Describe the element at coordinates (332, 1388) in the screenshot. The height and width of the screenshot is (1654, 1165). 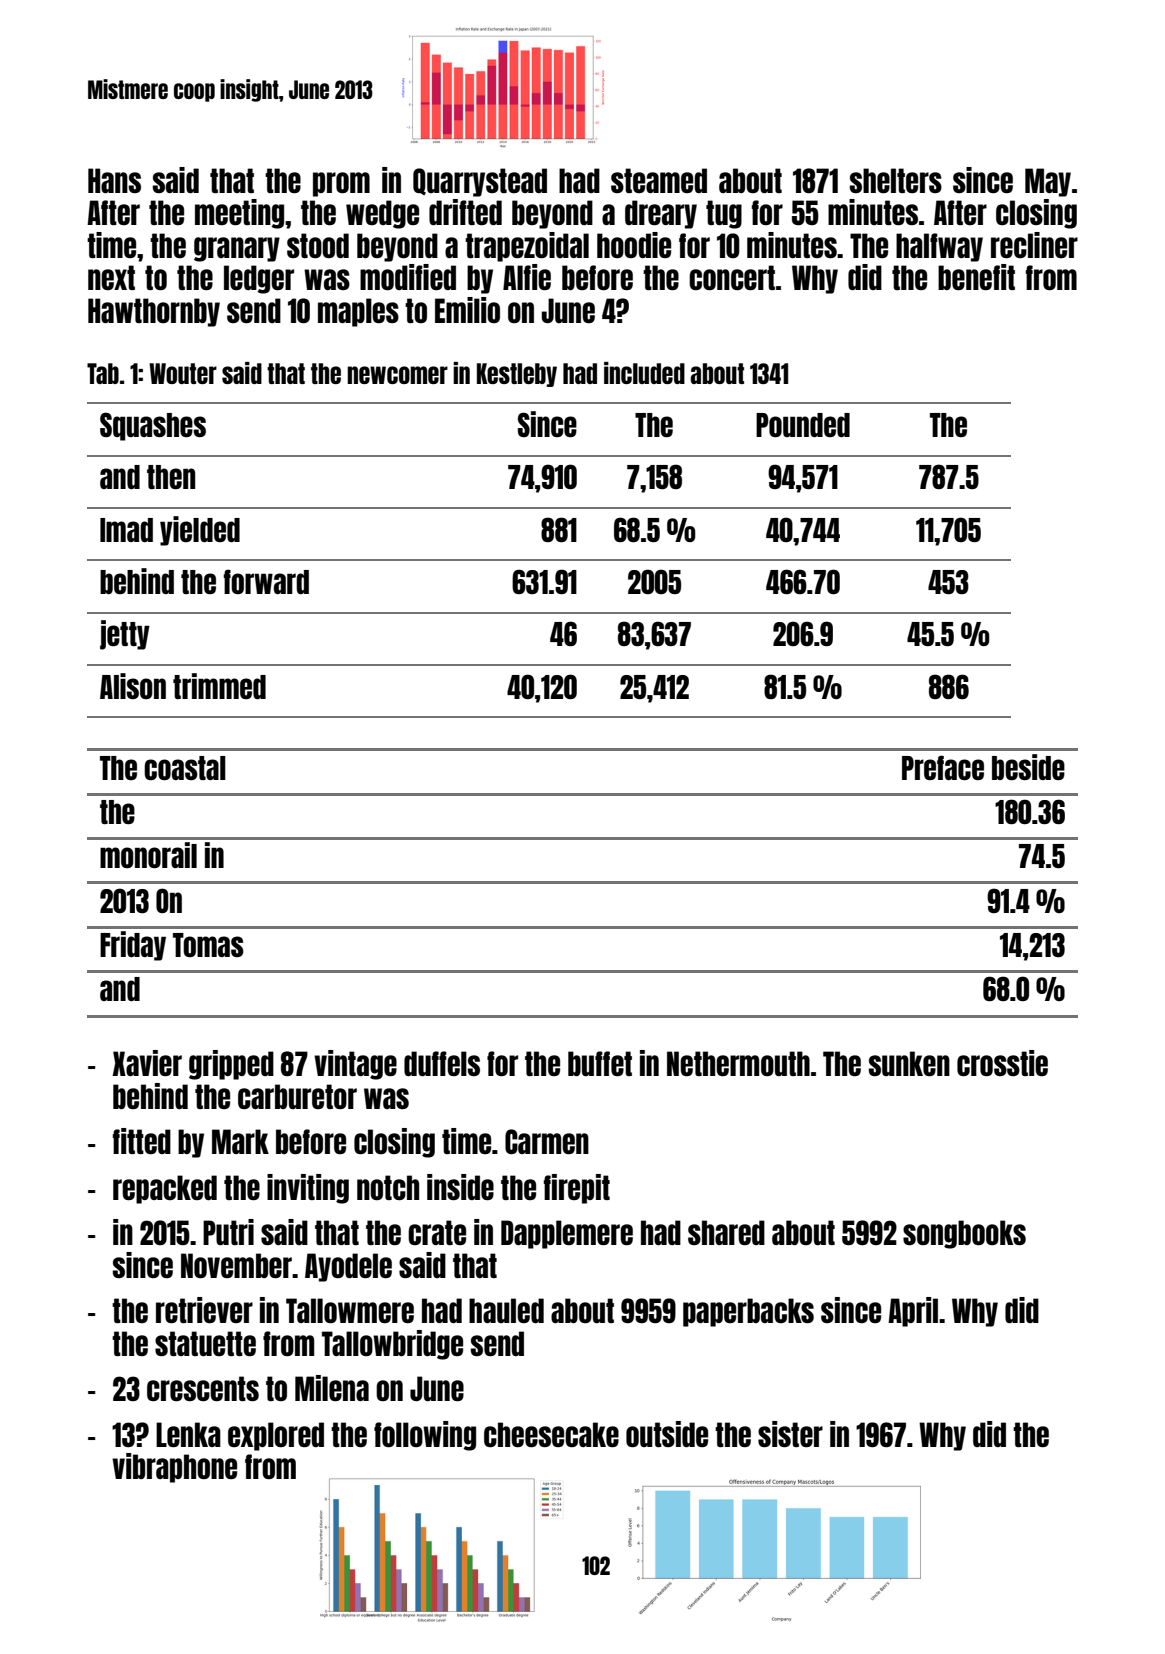
I see `Milena` at that location.
